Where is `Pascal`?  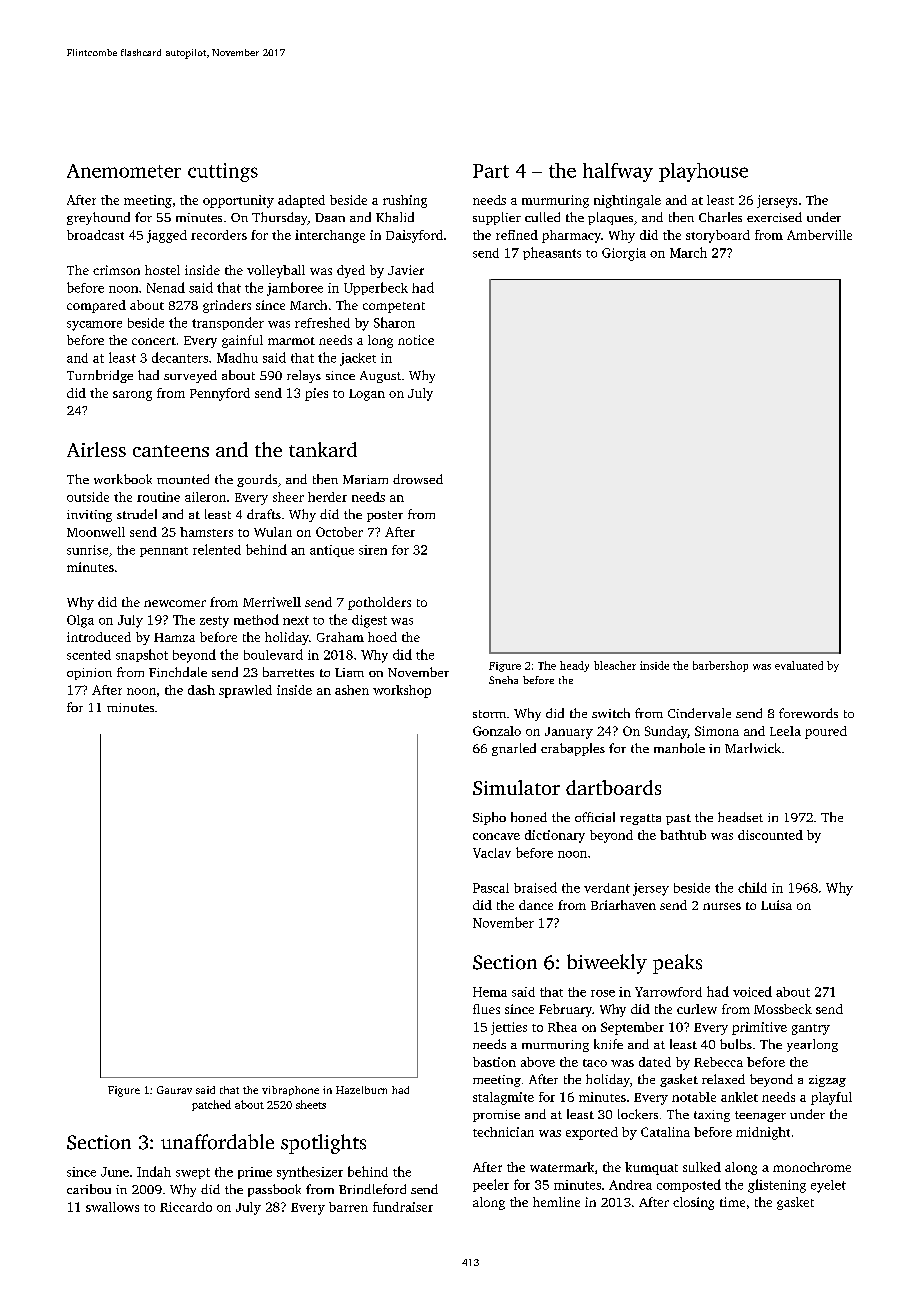
Pascal is located at coordinates (491, 888).
